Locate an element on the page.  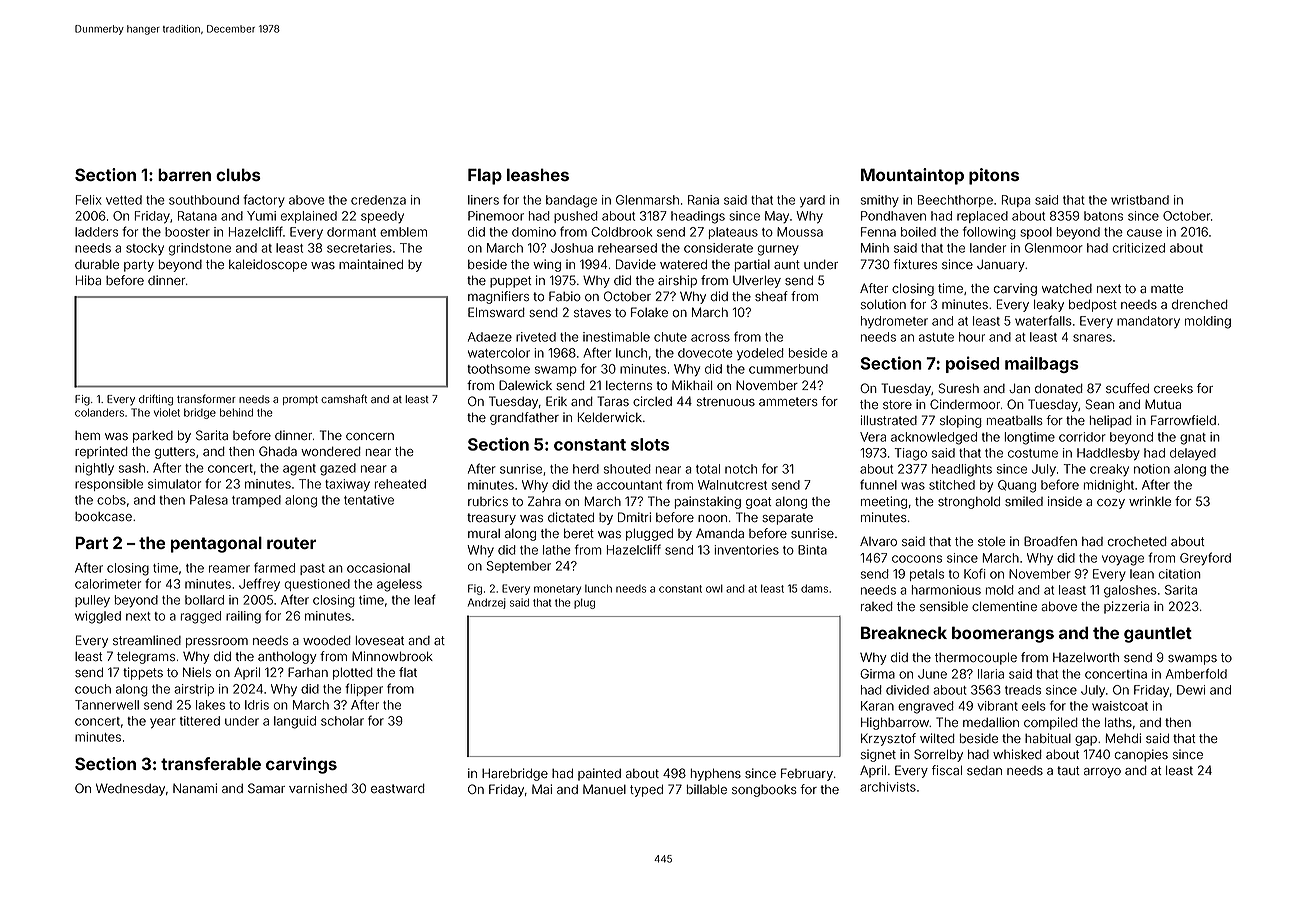
costume is located at coordinates (1033, 453).
